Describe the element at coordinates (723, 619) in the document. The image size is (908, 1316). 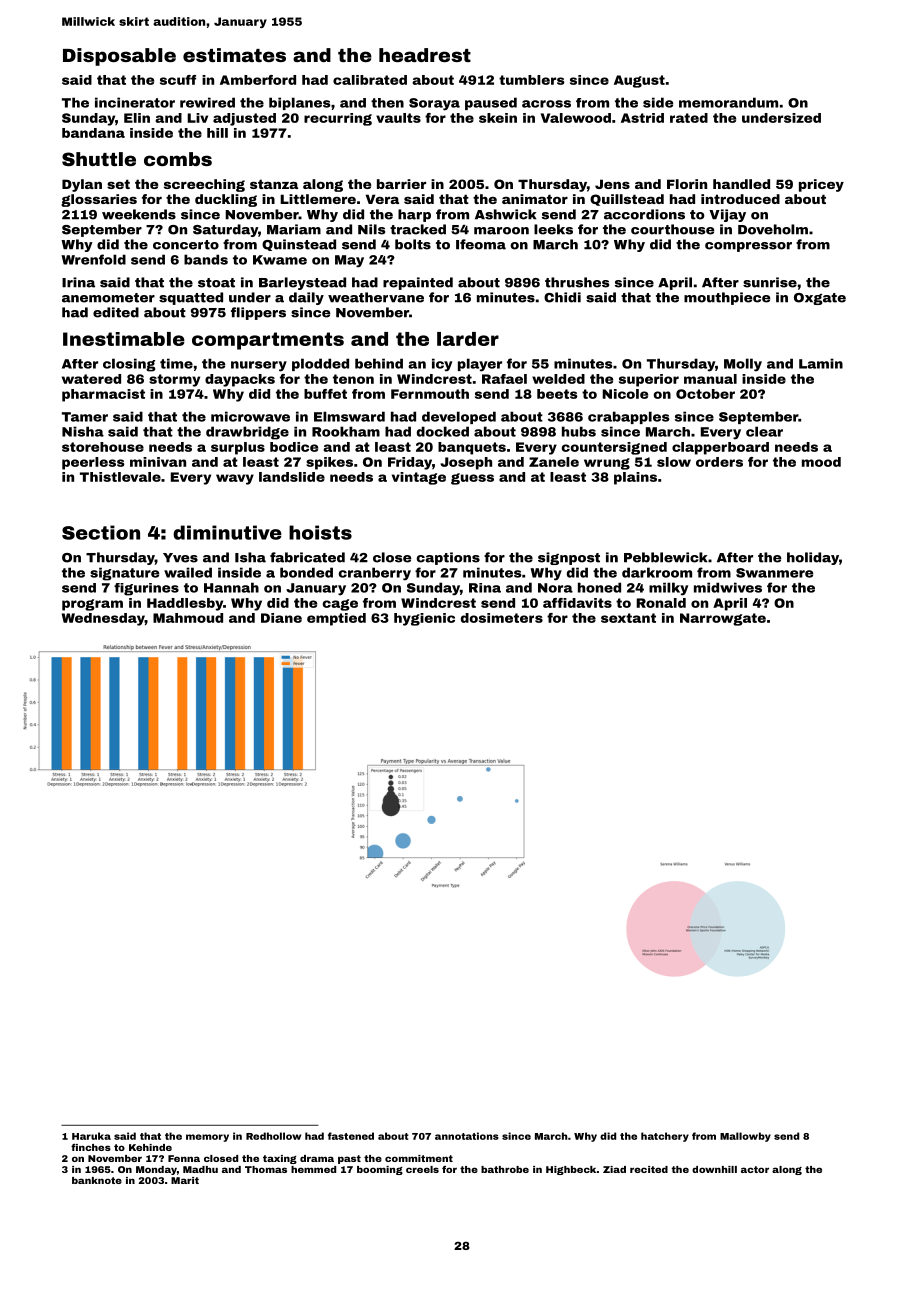
I see `Narrowgate` at that location.
